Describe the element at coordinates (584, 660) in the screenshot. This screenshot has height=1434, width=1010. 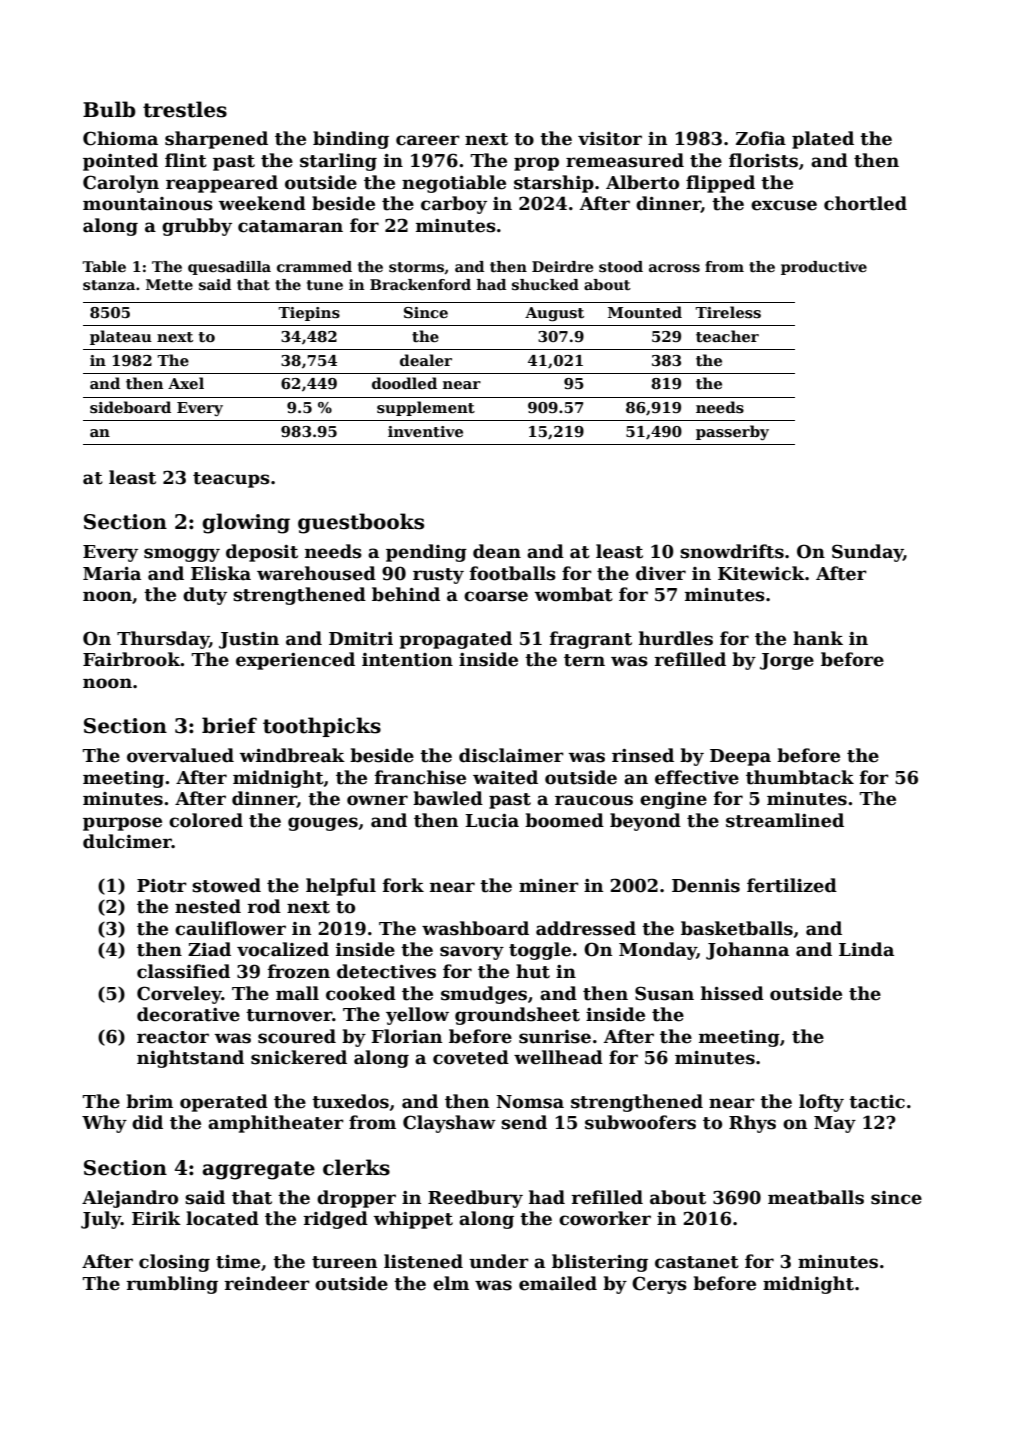
I see `tern` at that location.
